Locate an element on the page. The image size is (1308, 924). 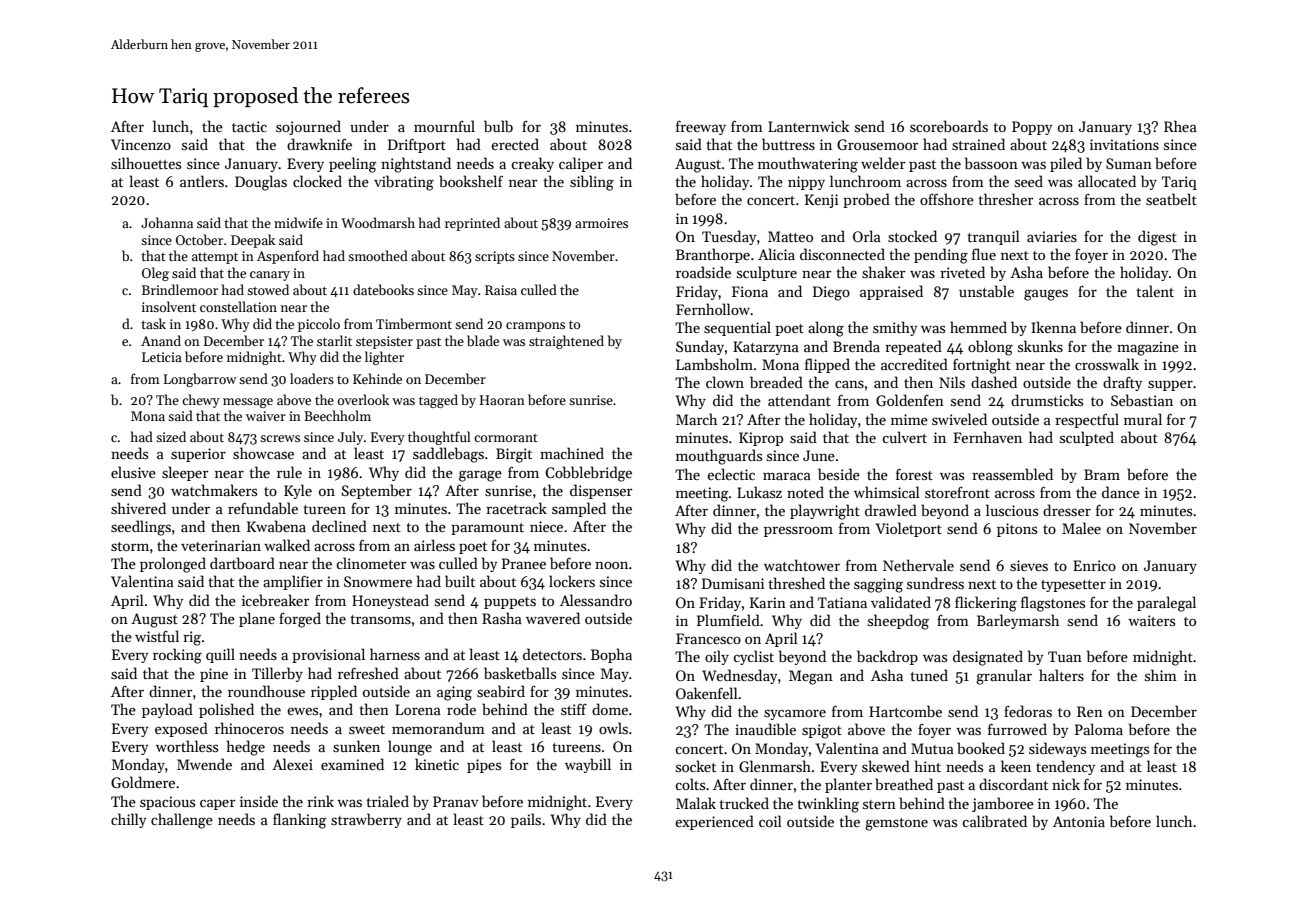
flanking is located at coordinates (300, 821).
